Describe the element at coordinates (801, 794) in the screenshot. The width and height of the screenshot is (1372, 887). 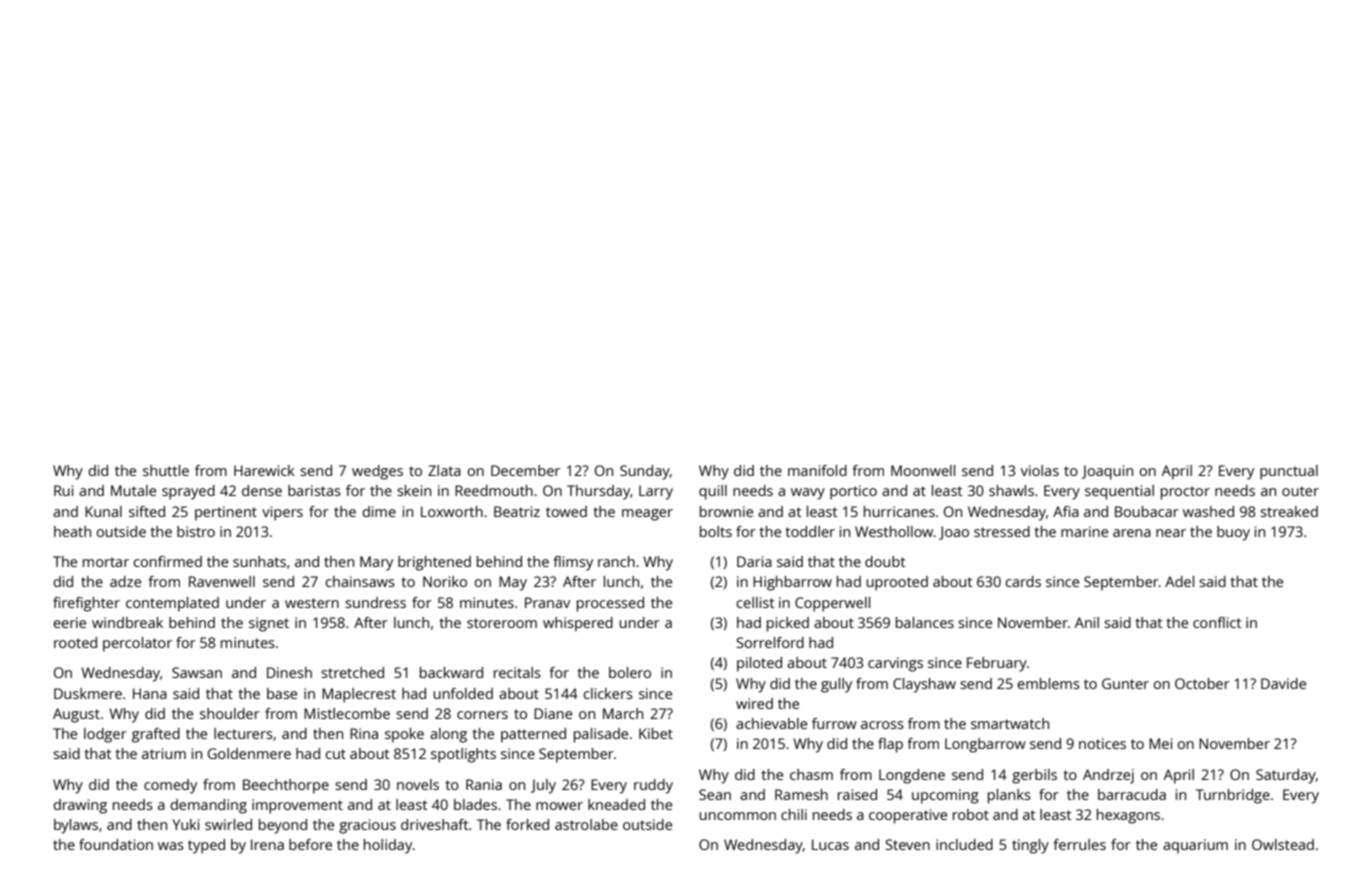
I see `Ramesh` at that location.
